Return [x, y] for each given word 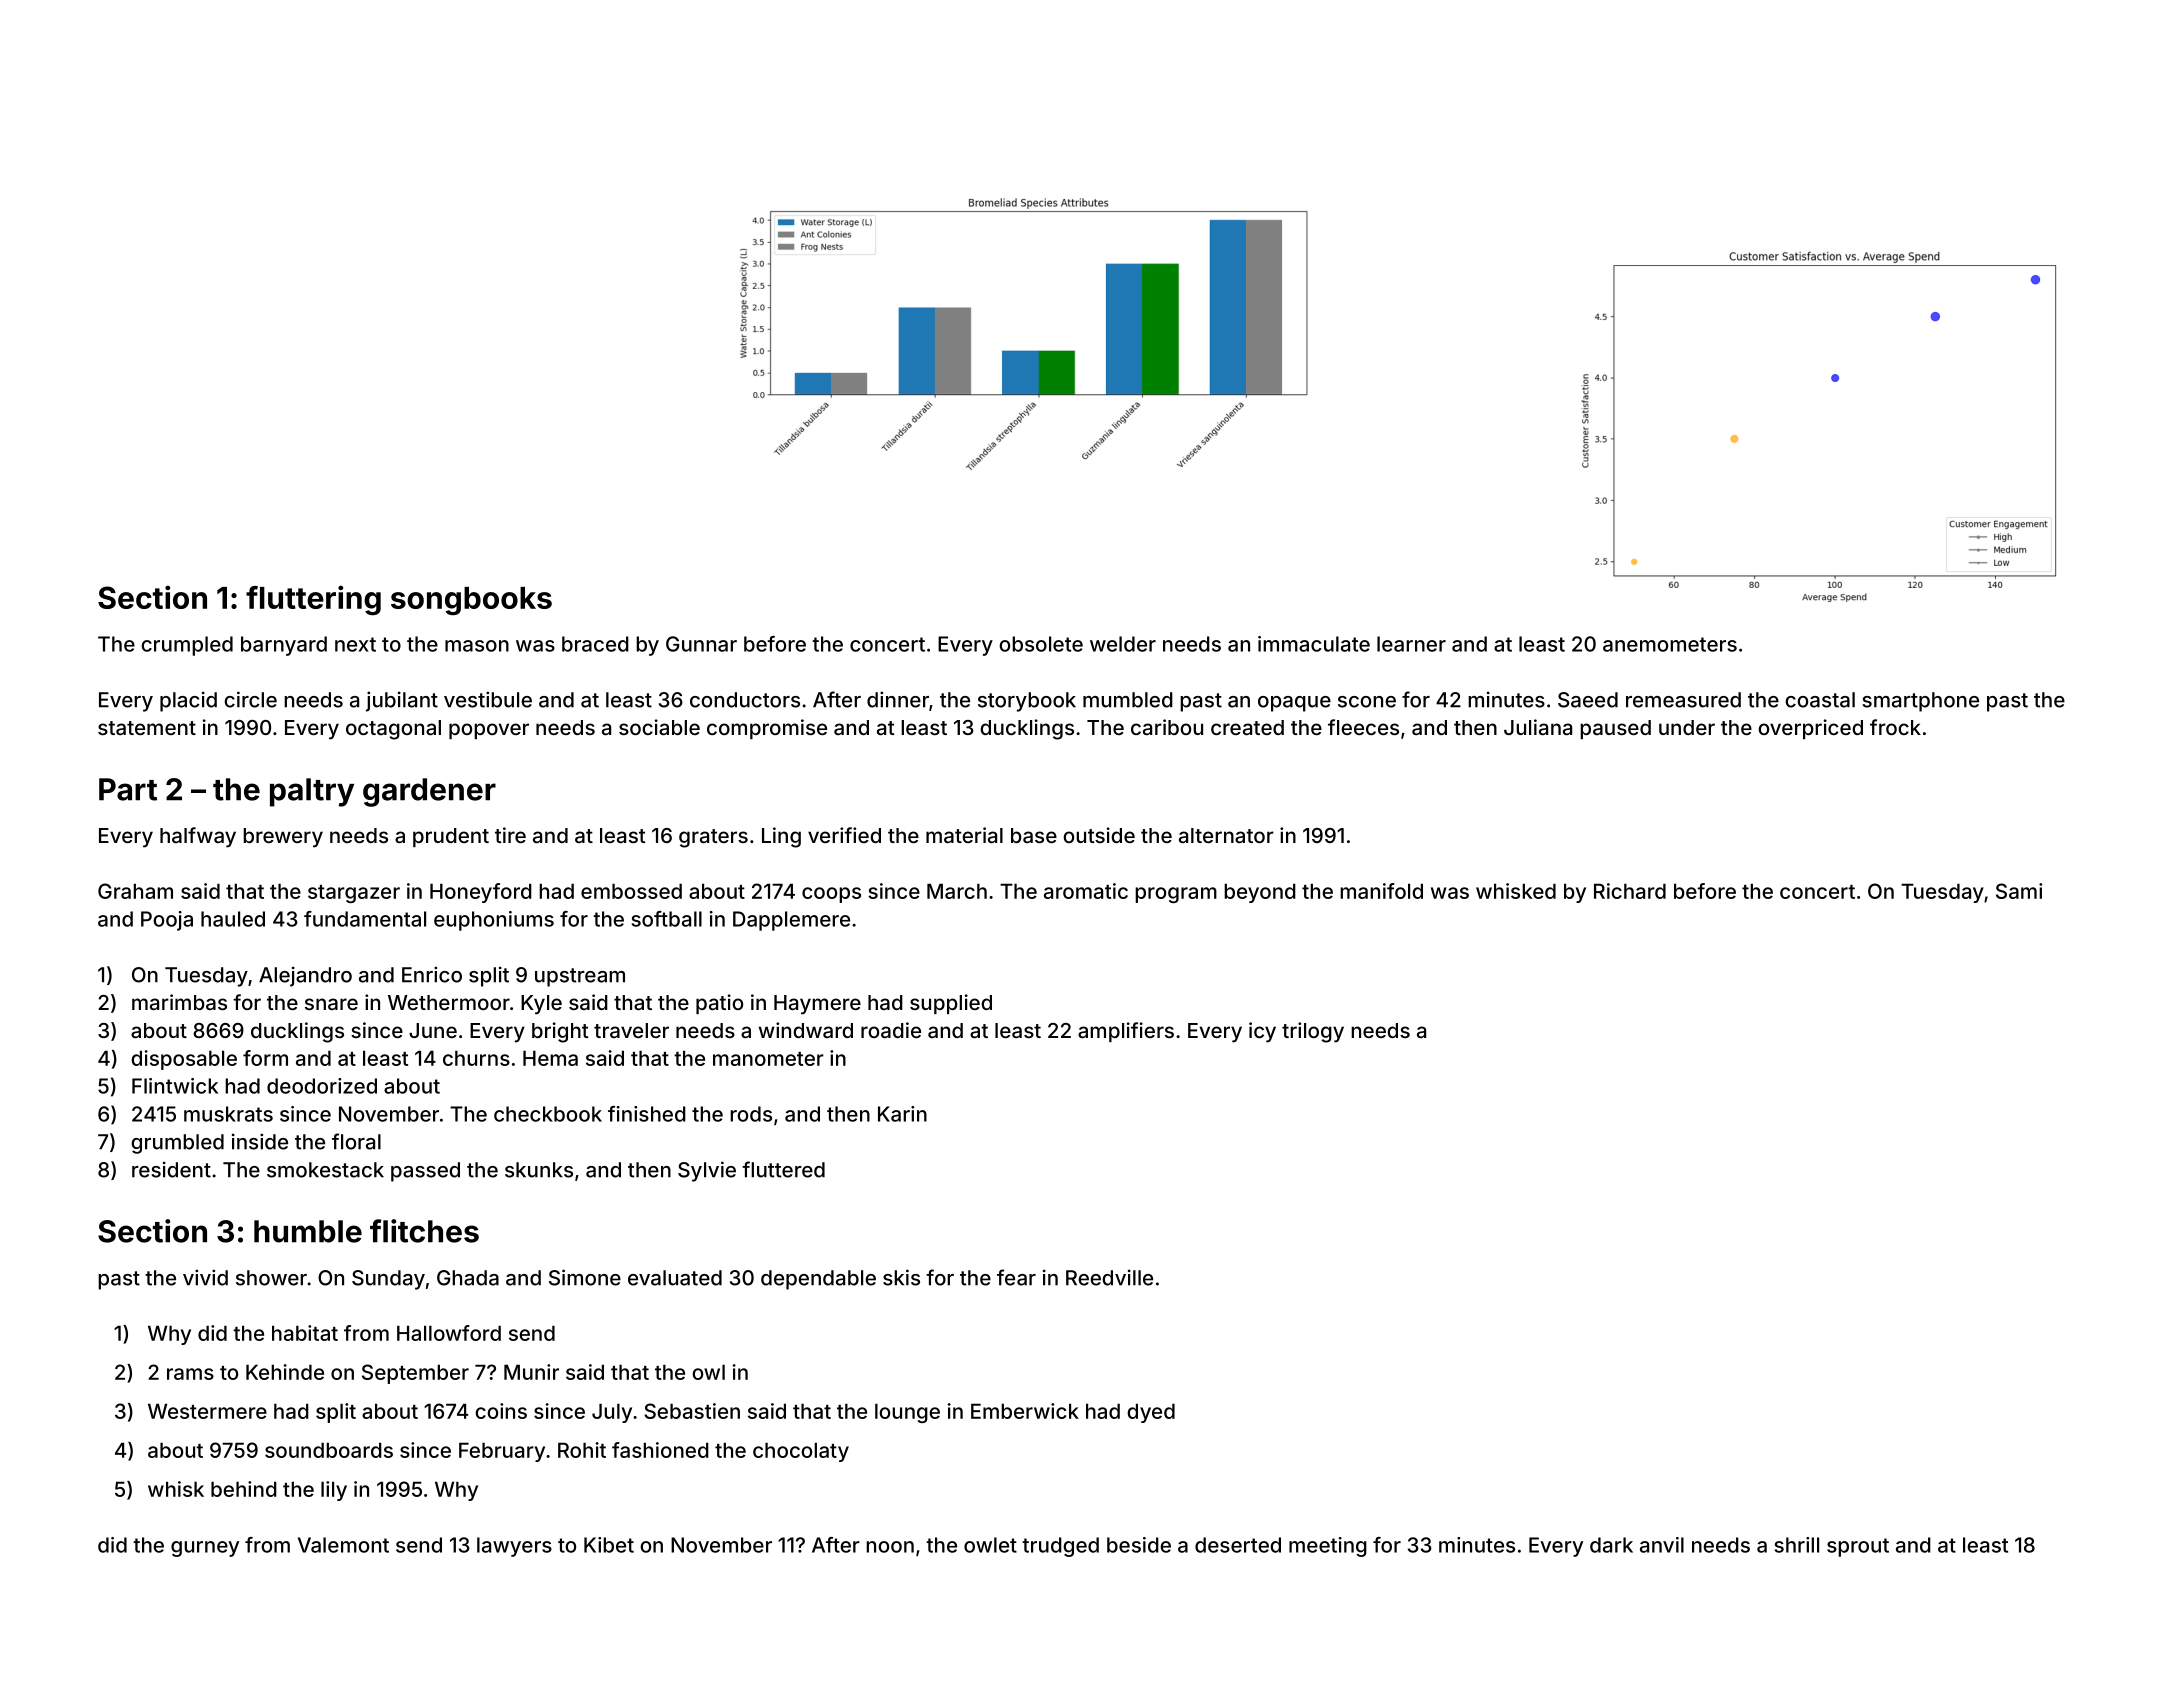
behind [244, 1489]
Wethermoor [449, 1002]
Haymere [817, 1005]
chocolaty [801, 1452]
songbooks [471, 601]
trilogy [1313, 1032]
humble [308, 1231]
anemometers [1670, 644]
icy [1262, 1032]
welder [1123, 644]
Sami [2019, 891]
